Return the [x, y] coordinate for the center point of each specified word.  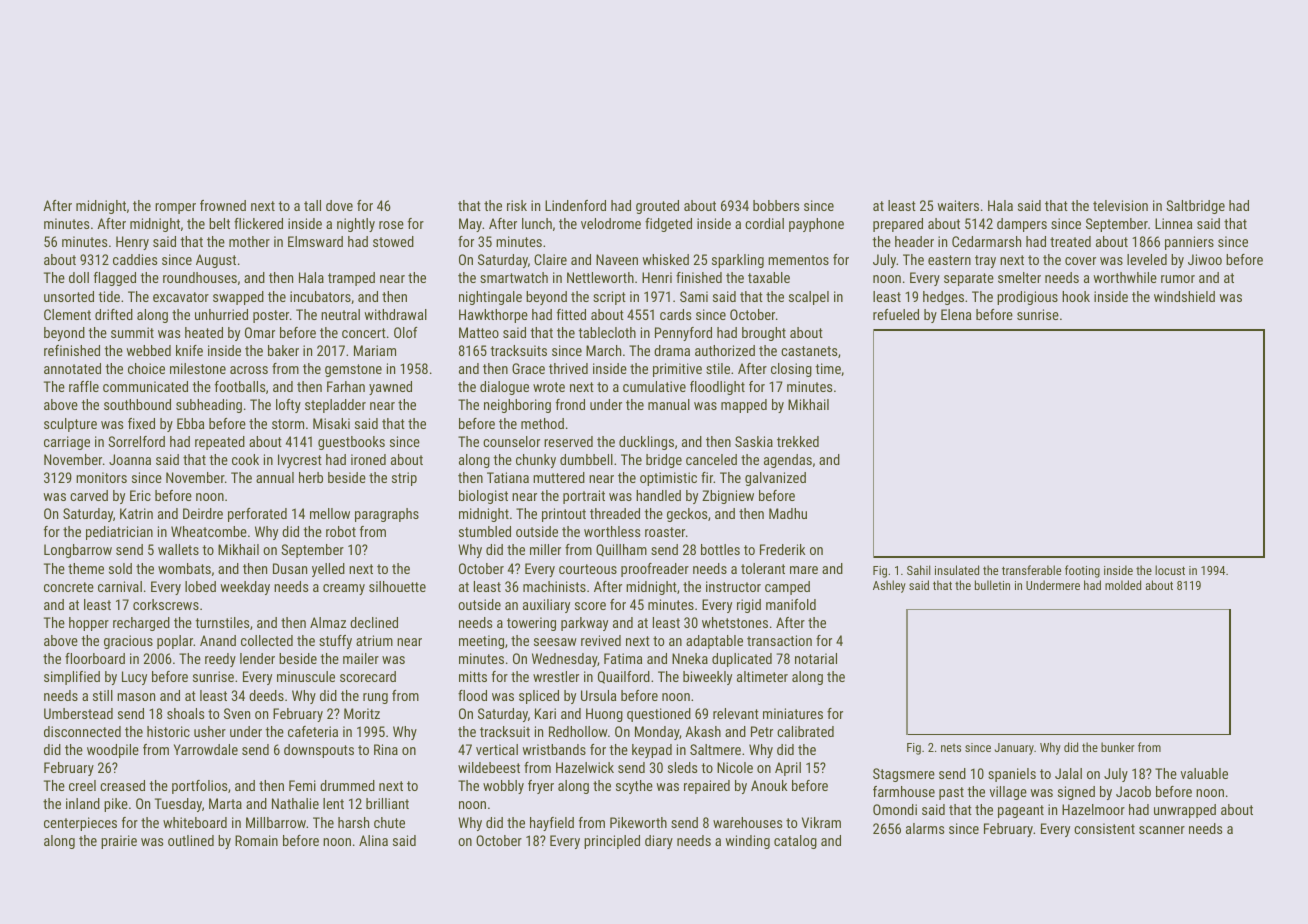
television [1120, 205]
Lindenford [575, 205]
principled [612, 842]
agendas [788, 461]
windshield [1184, 296]
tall [312, 205]
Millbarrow [276, 822]
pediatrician [119, 533]
